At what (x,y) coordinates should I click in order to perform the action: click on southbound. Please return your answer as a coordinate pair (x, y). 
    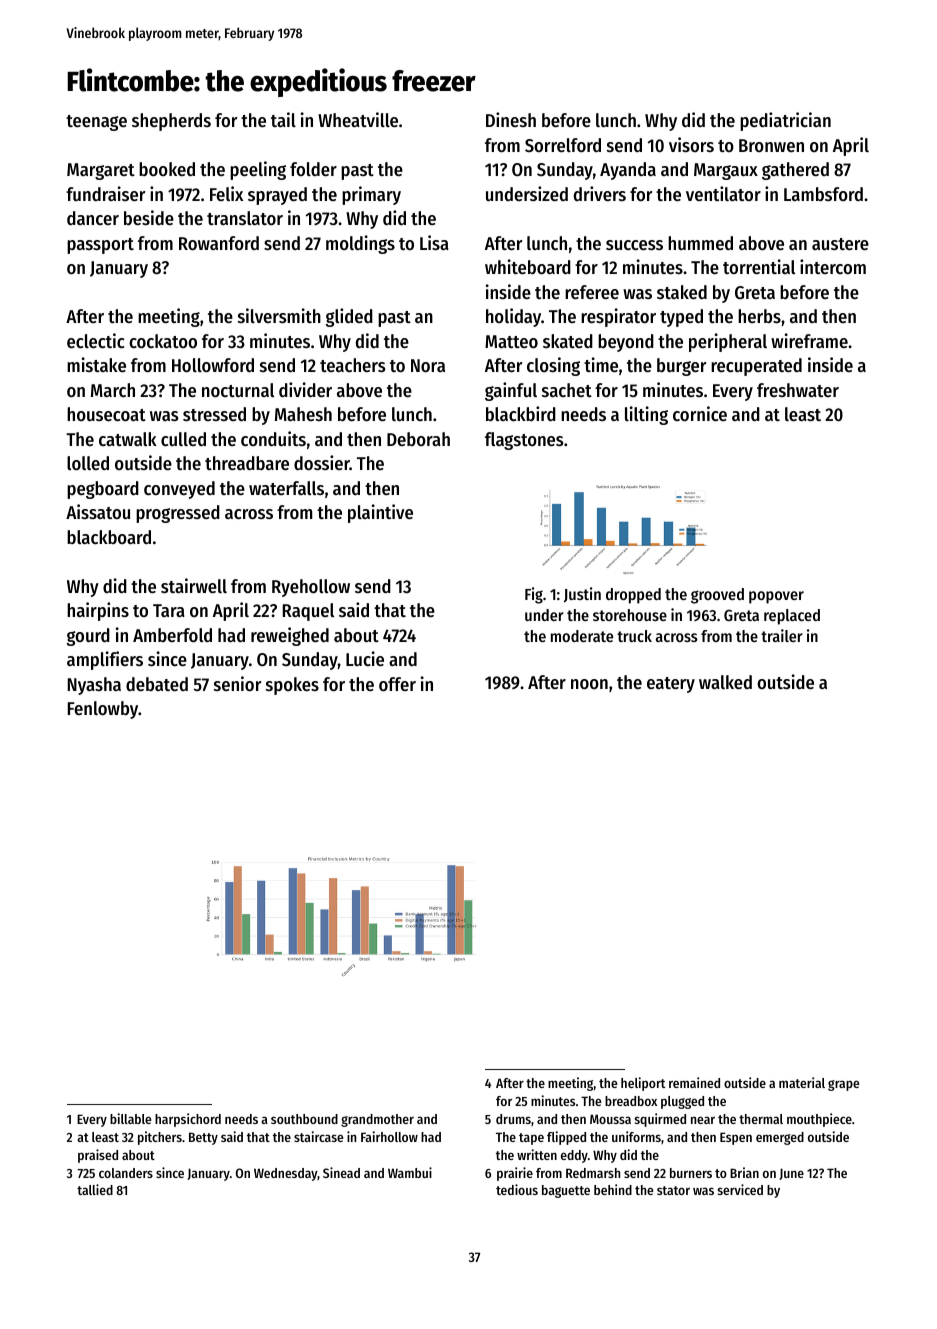
    Looking at the image, I should click on (304, 1119).
